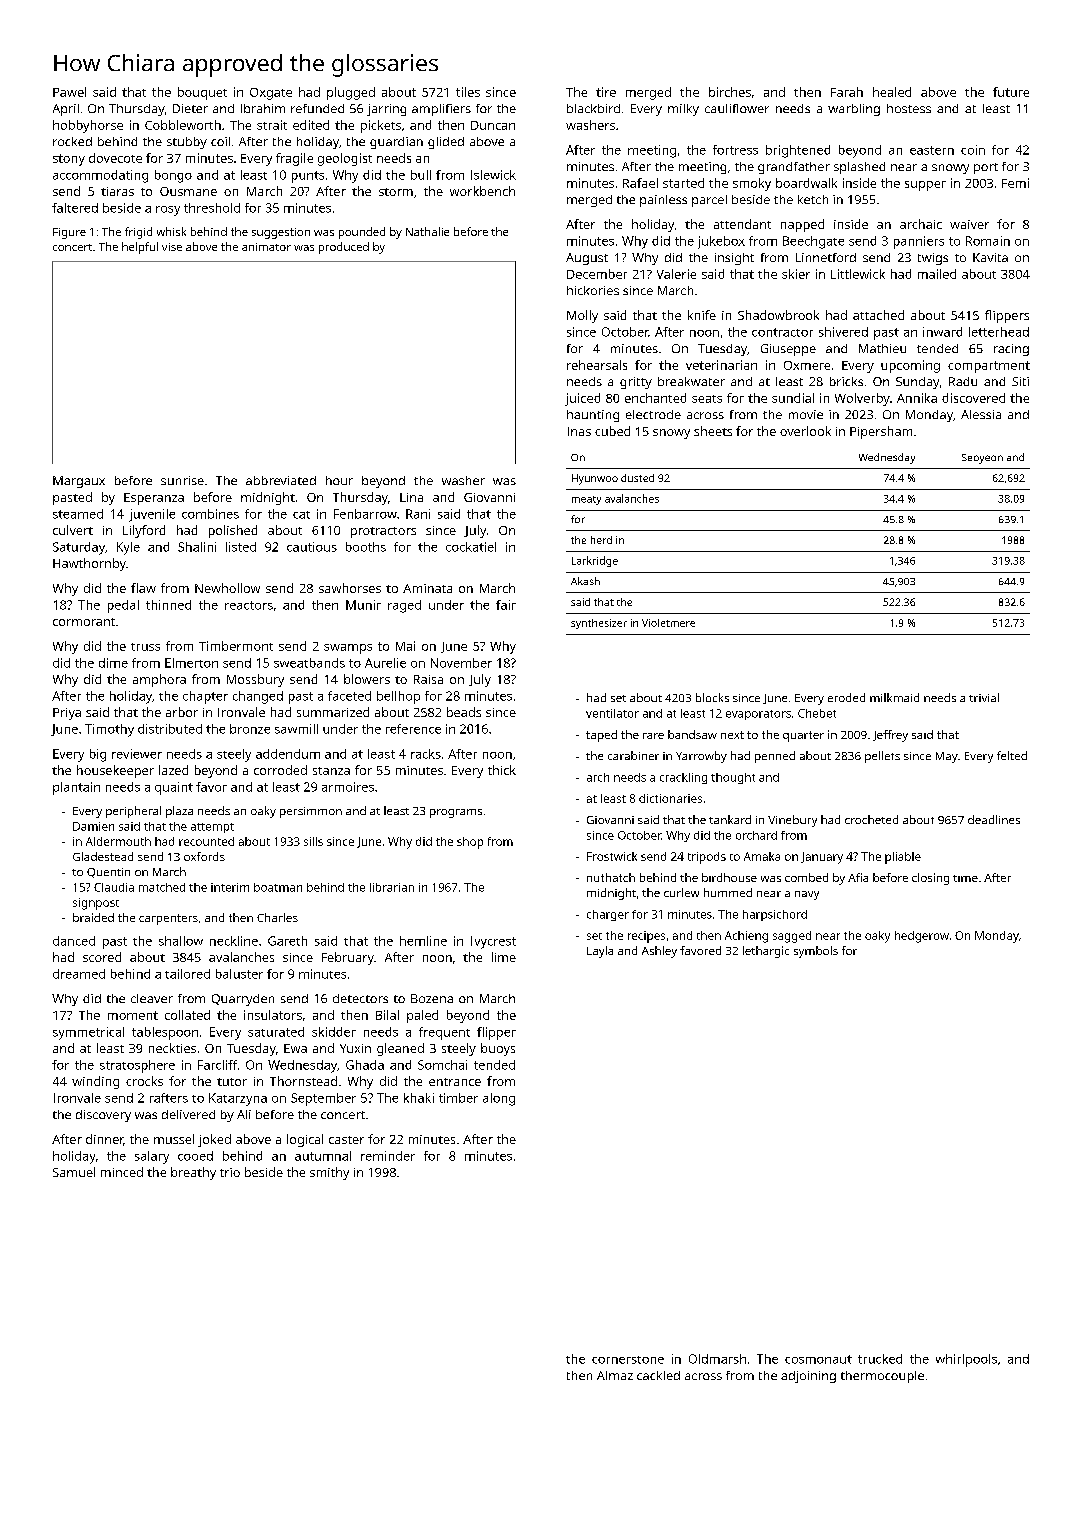  Describe the element at coordinates (692, 734) in the screenshot. I see `bandsaw` at that location.
